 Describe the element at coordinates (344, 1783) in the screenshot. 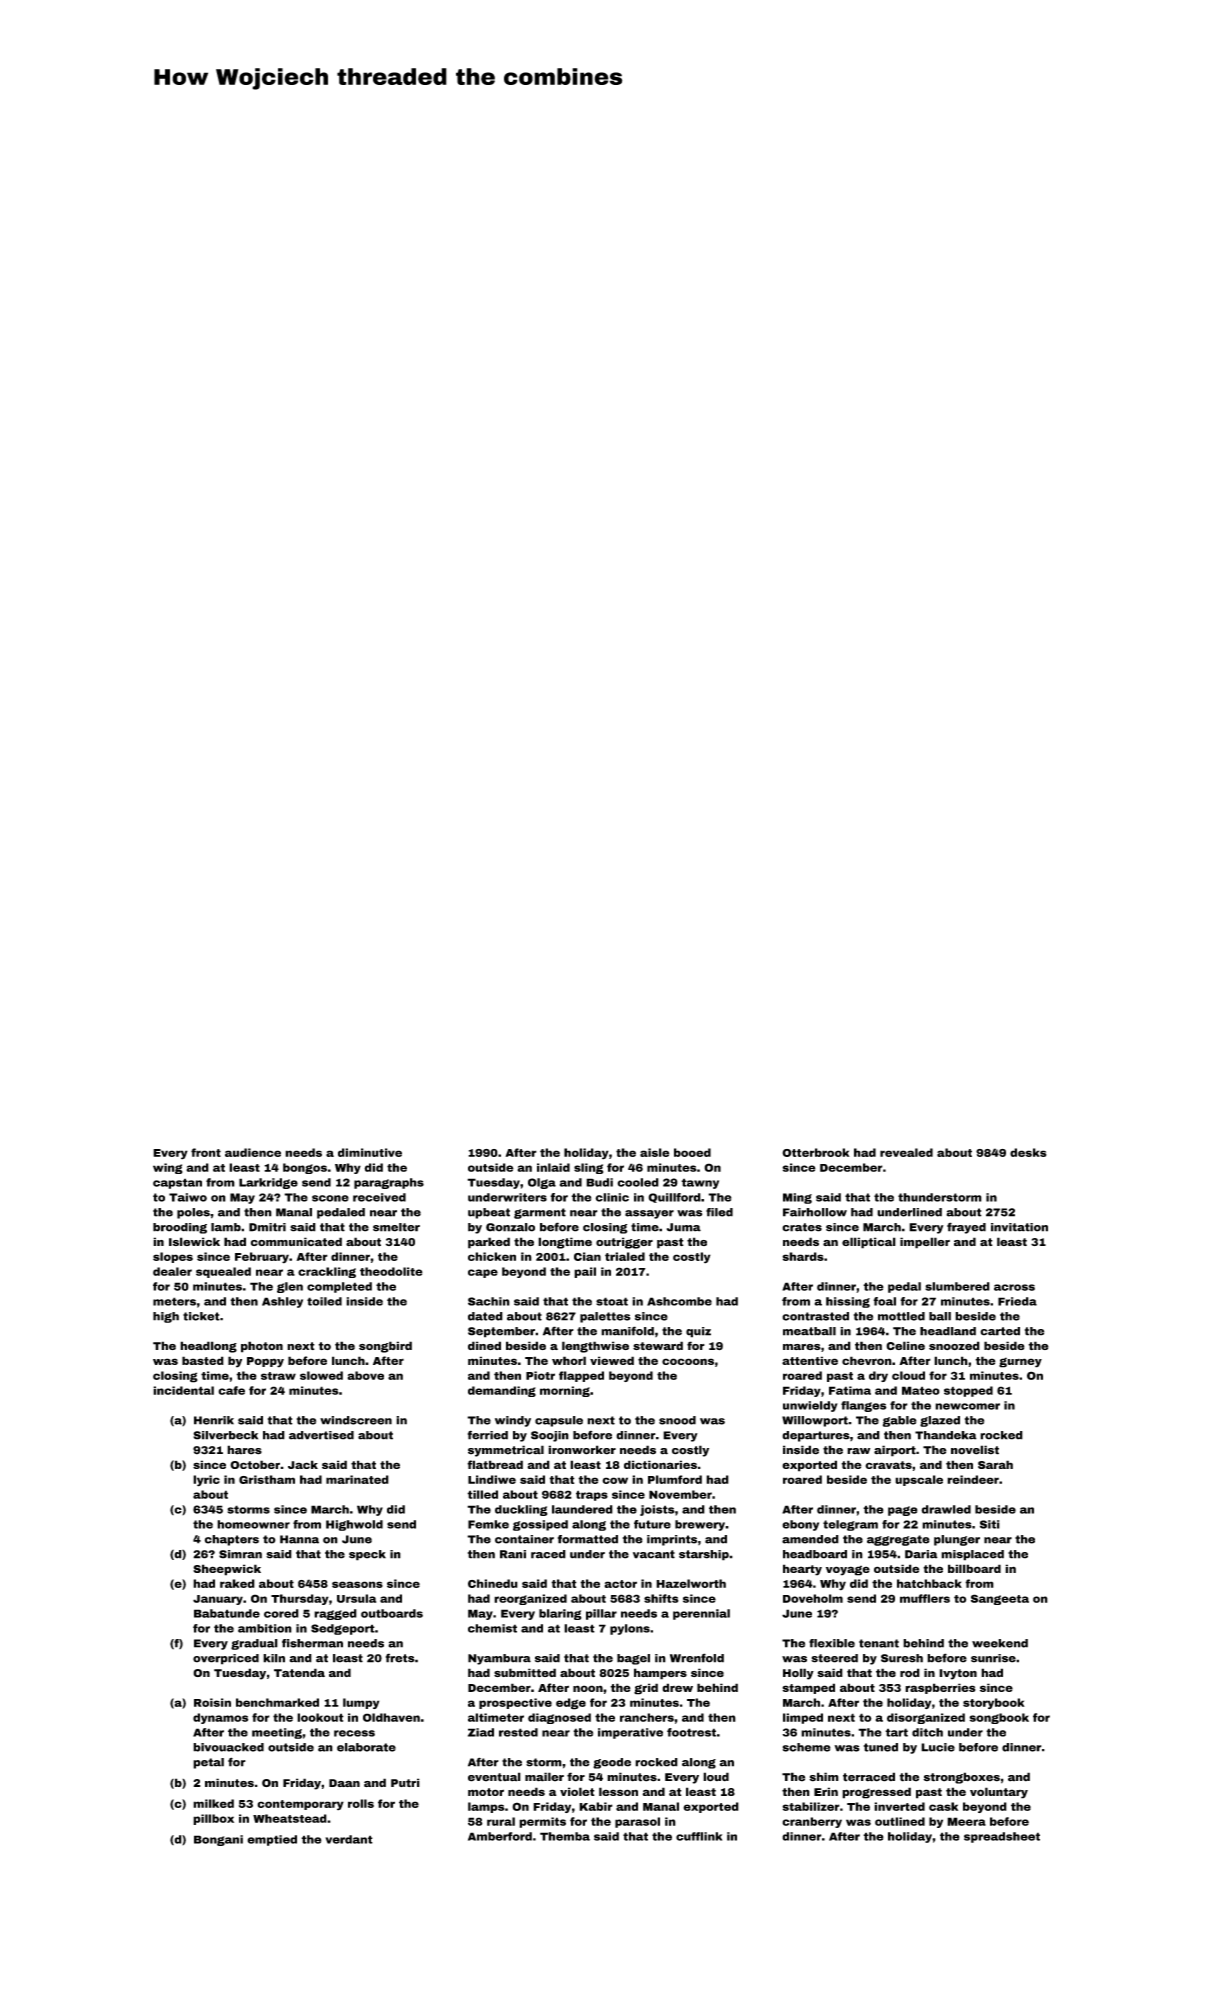

I see `Daan` at that location.
